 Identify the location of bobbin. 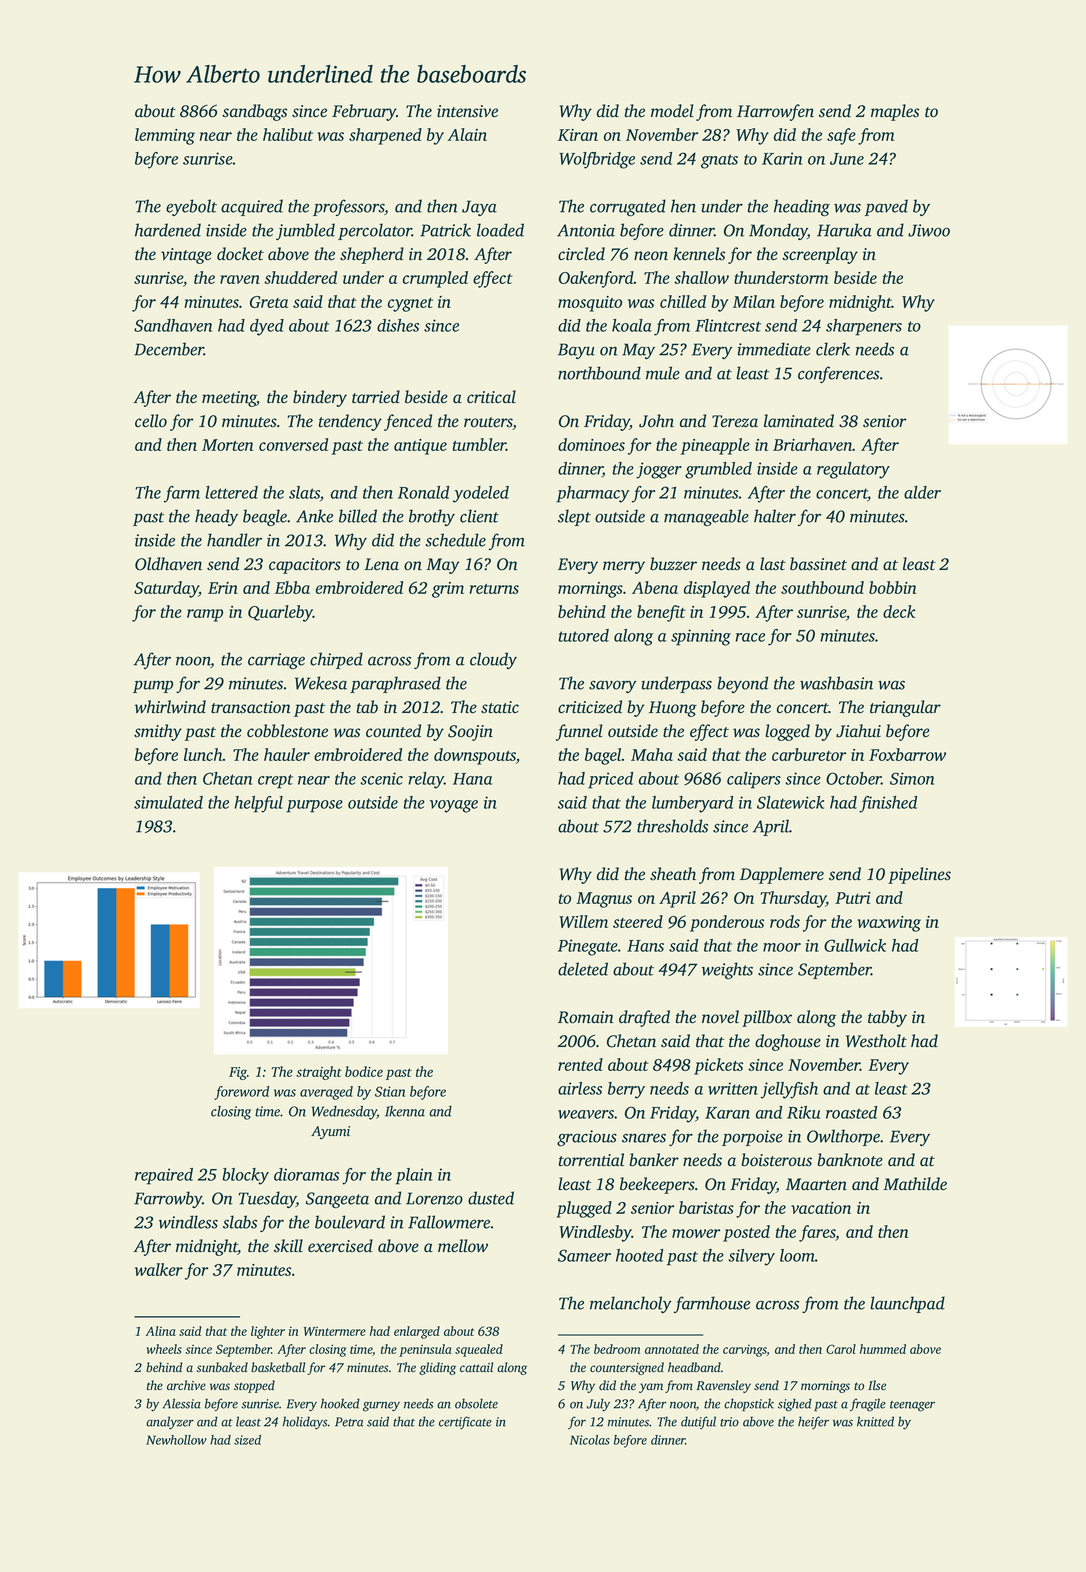
(893, 587).
